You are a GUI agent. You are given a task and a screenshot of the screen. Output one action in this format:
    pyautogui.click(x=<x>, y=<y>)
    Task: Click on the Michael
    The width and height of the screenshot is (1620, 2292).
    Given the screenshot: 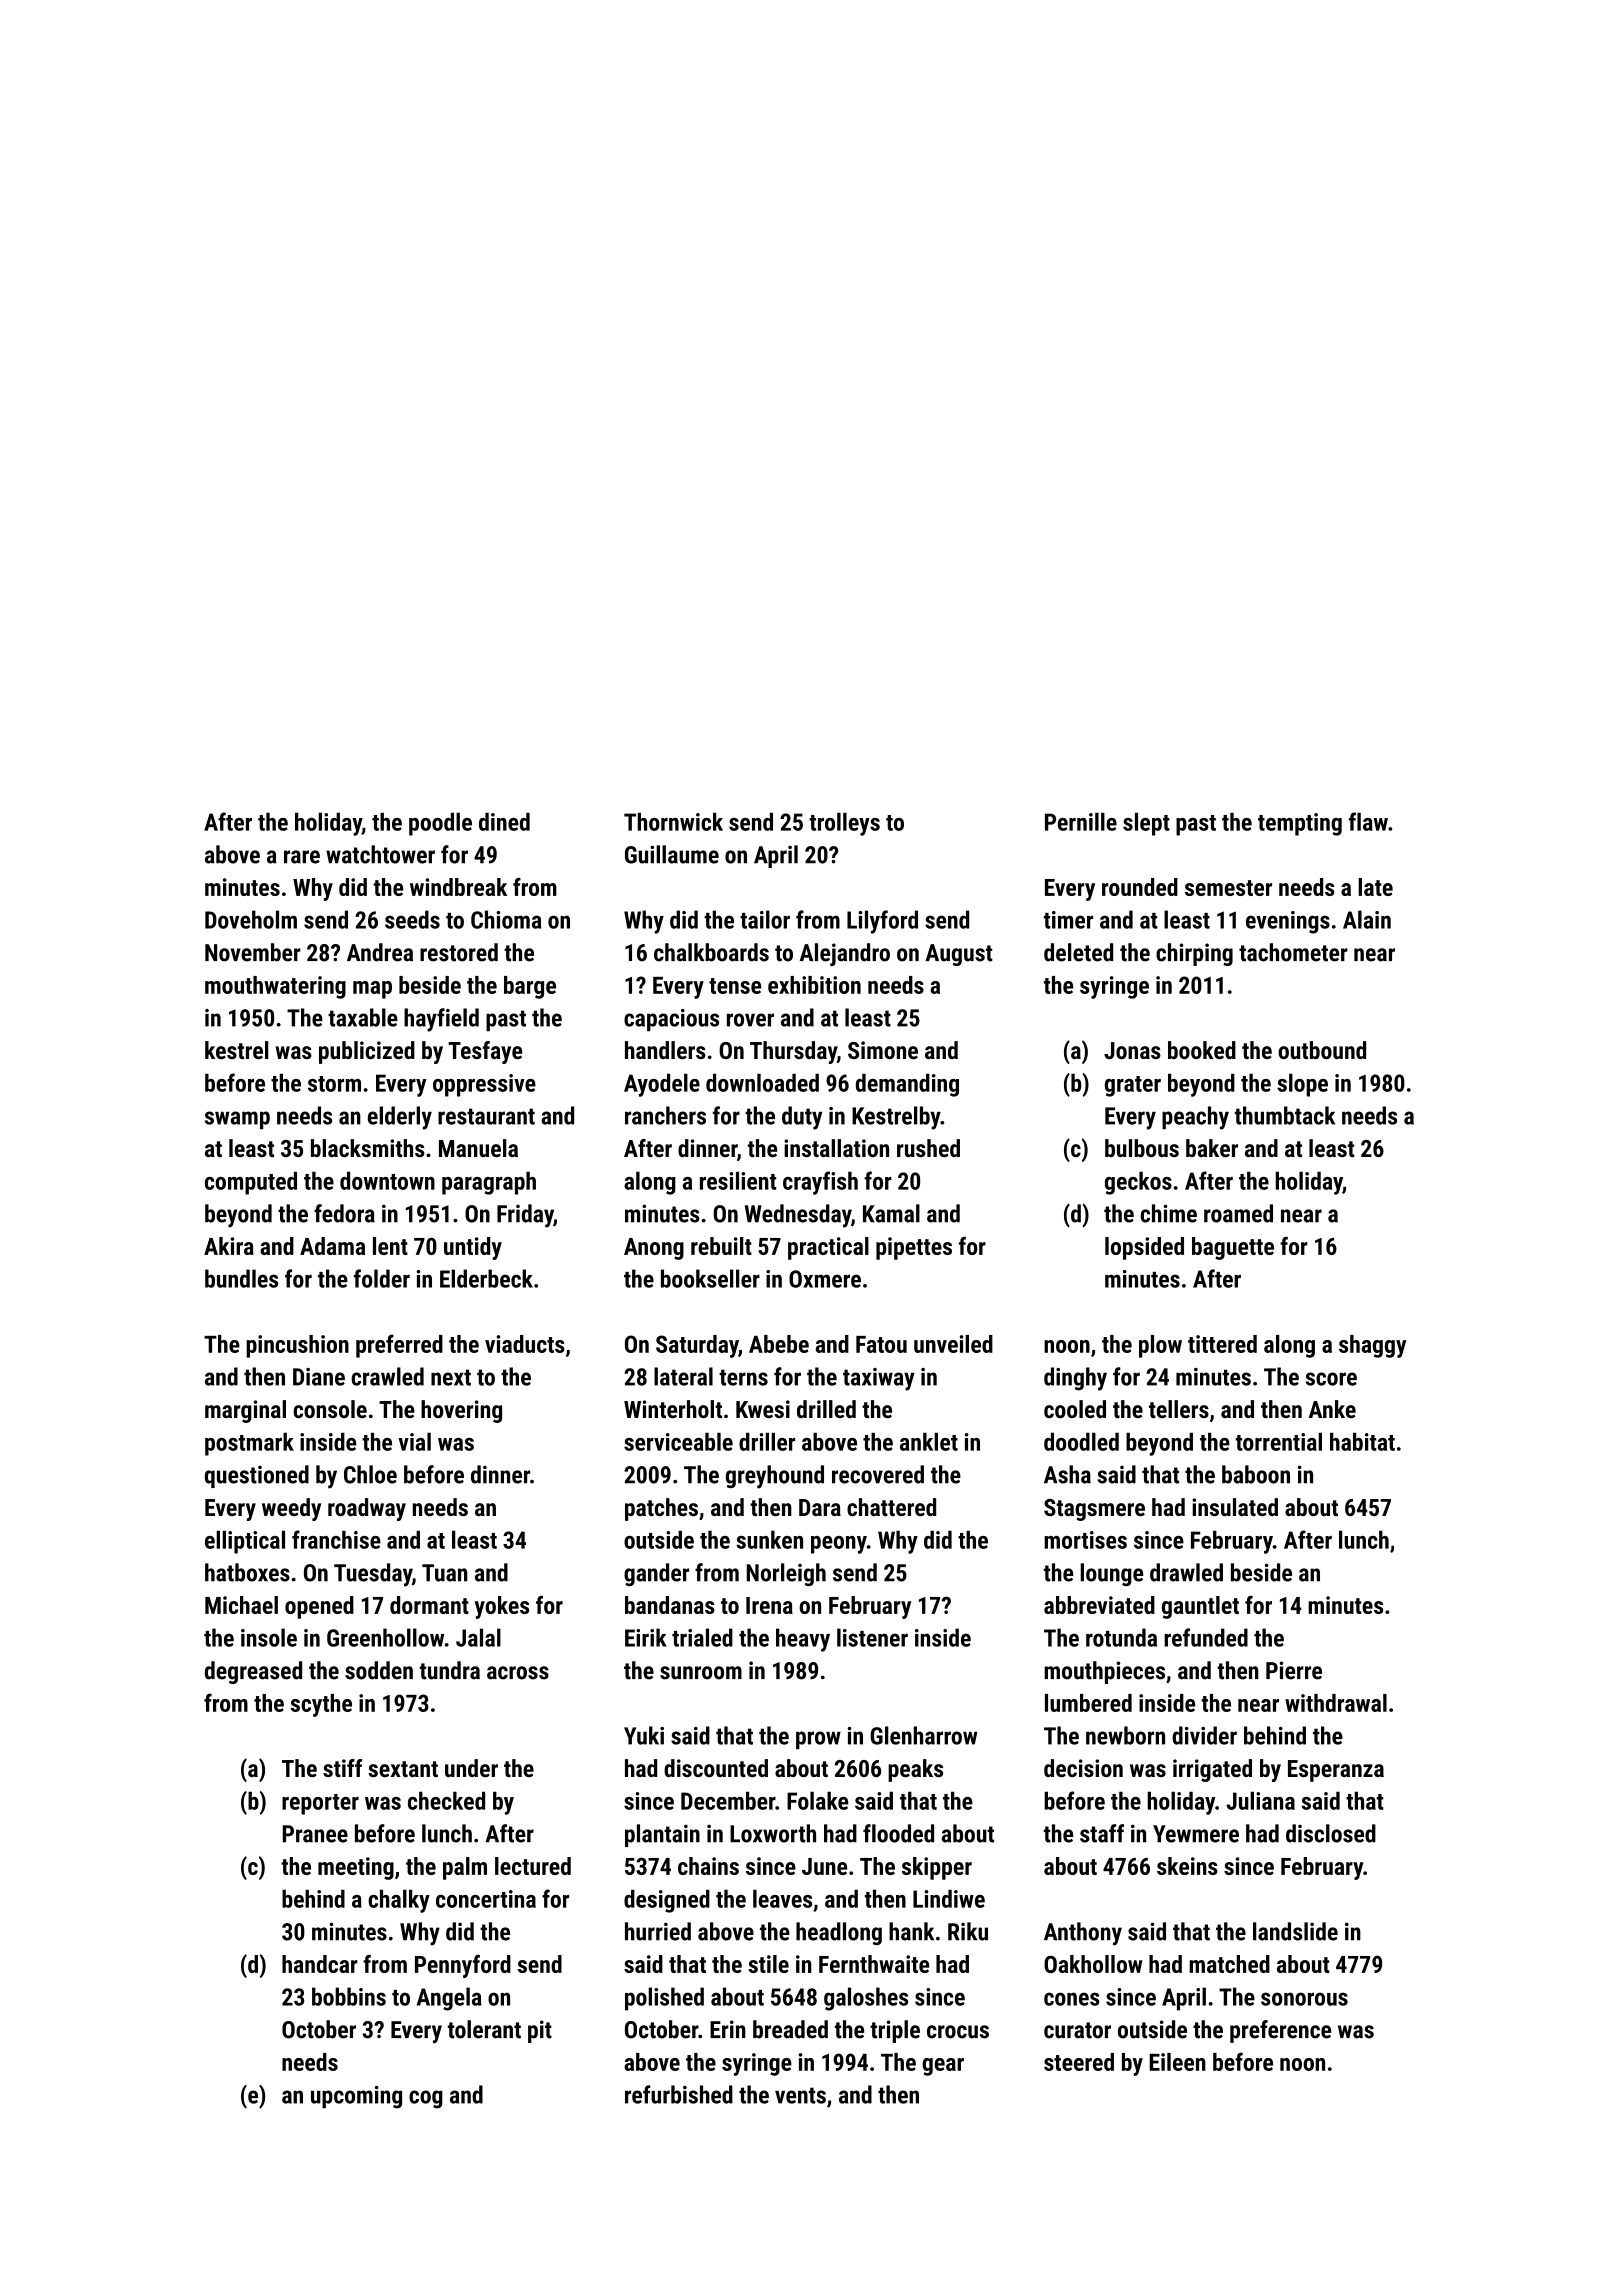 What is the action you would take?
    pyautogui.click(x=241, y=1605)
